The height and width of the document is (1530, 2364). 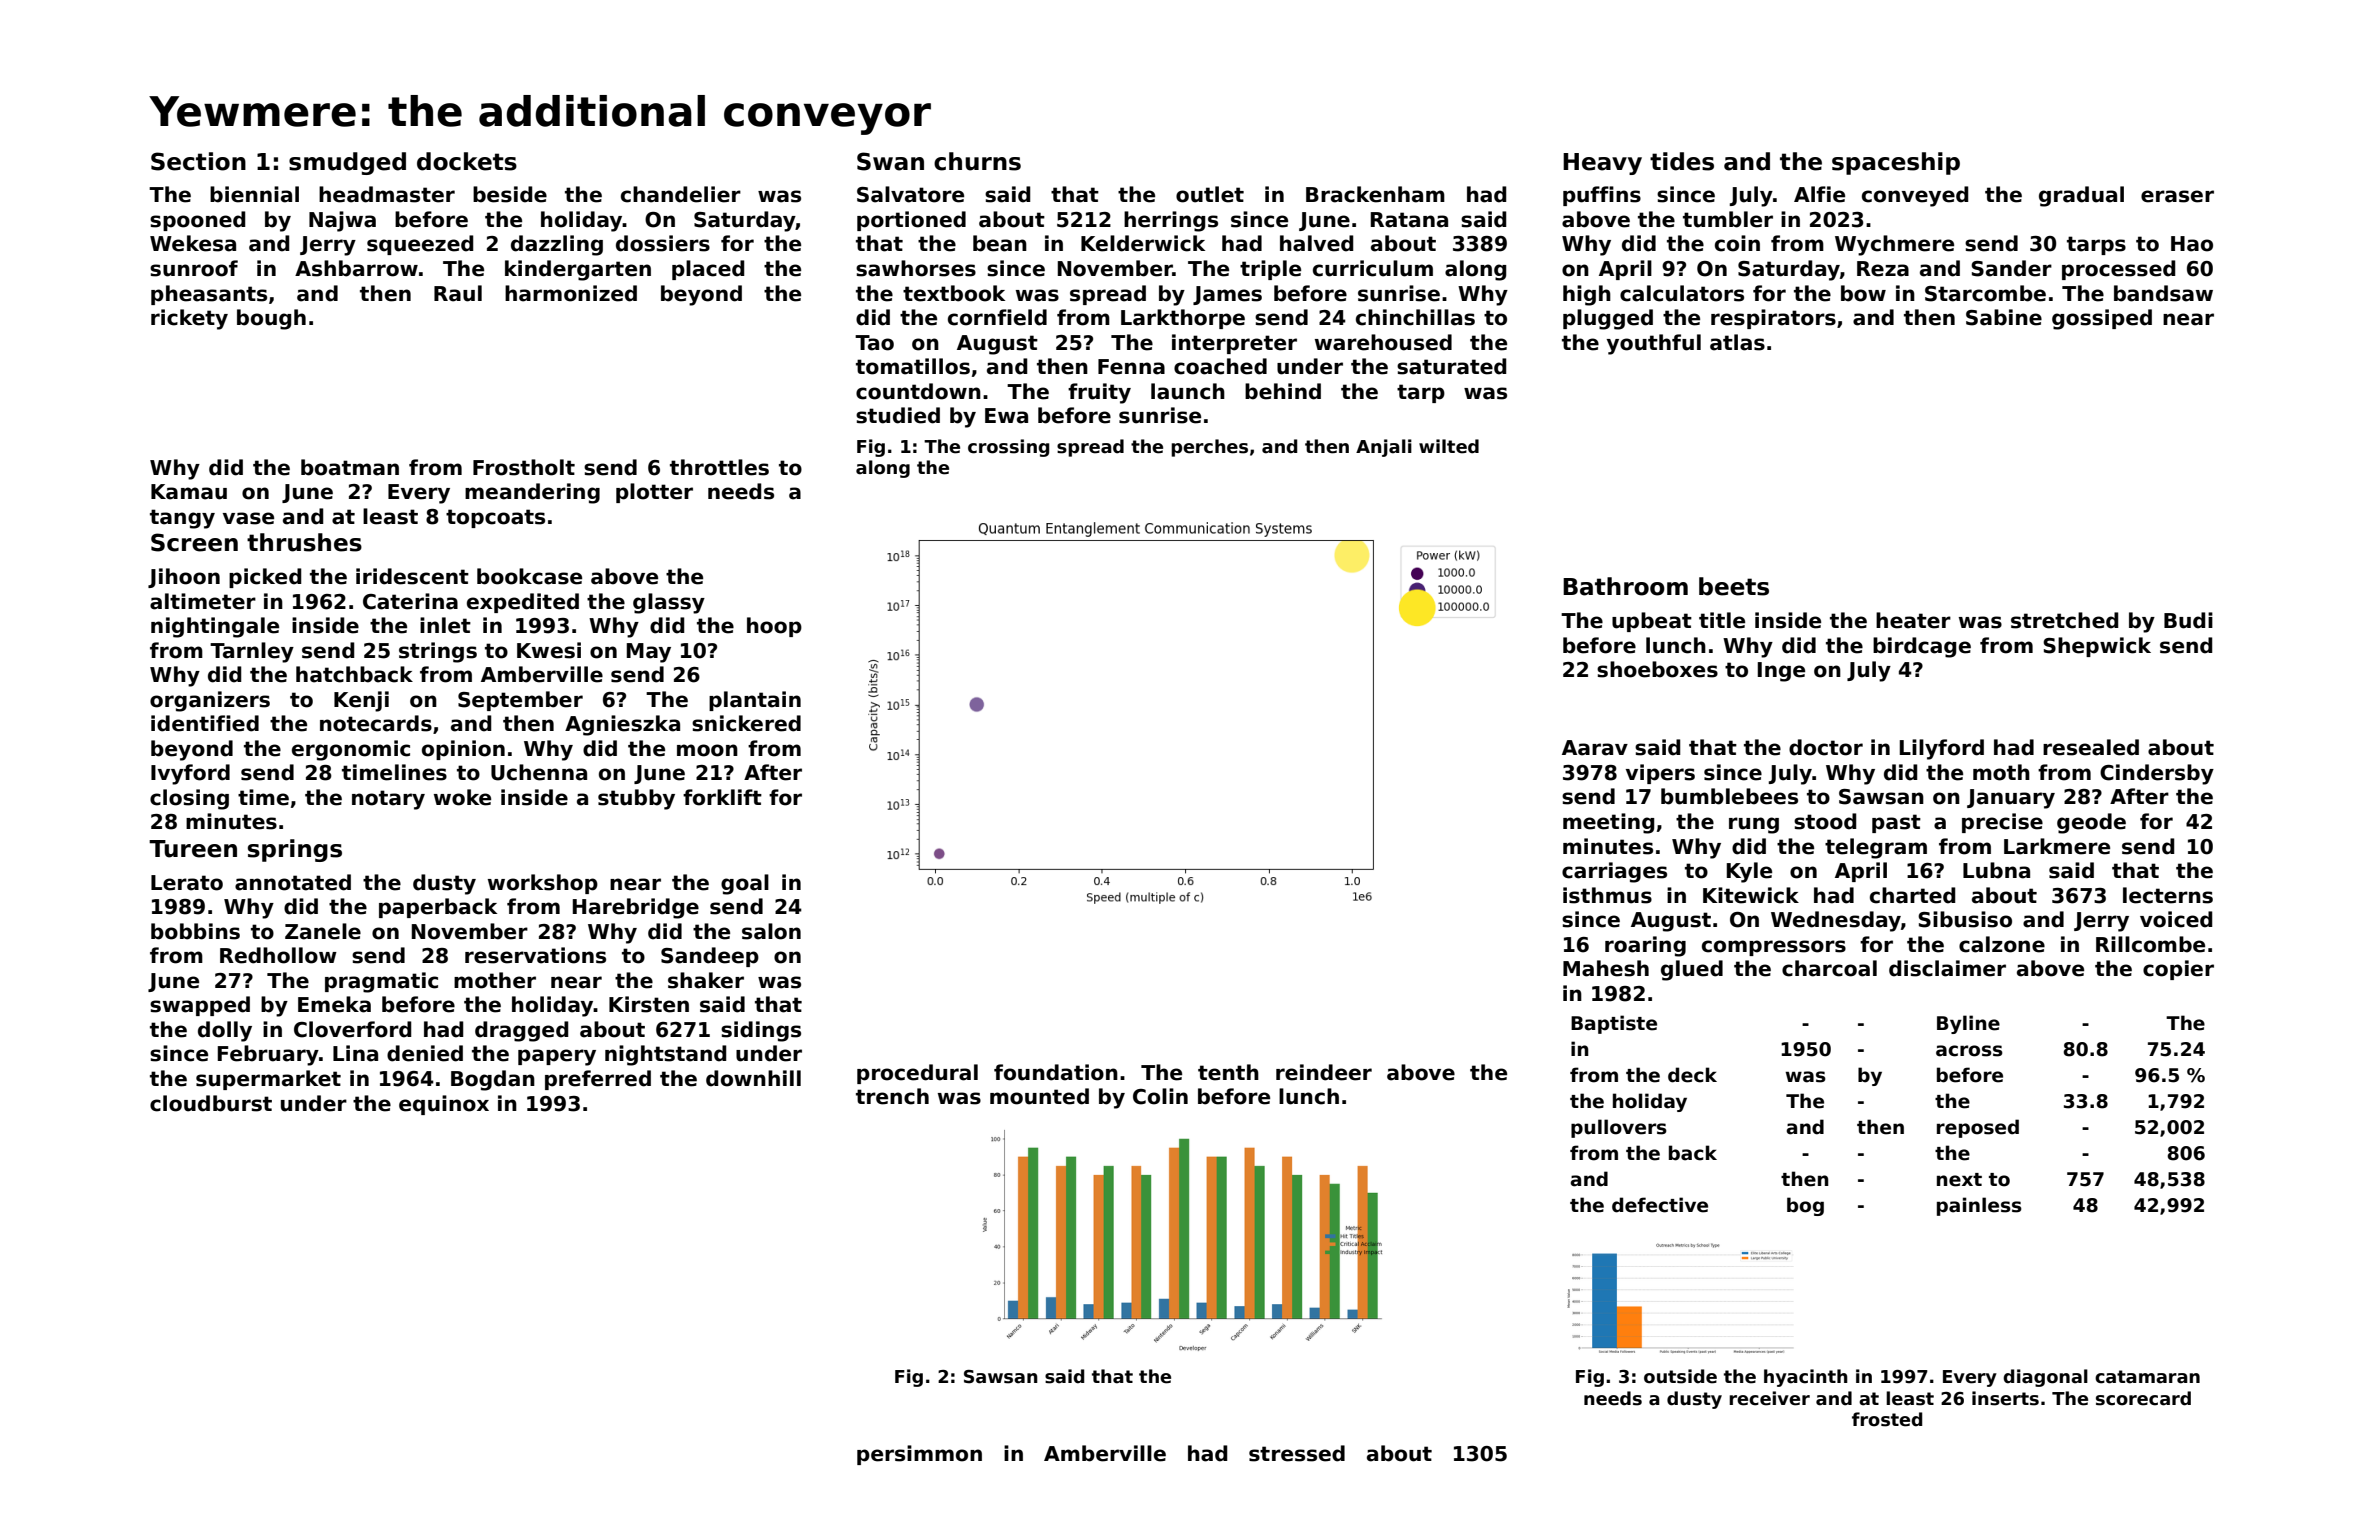 I want to click on Aarav, so click(x=1595, y=748).
